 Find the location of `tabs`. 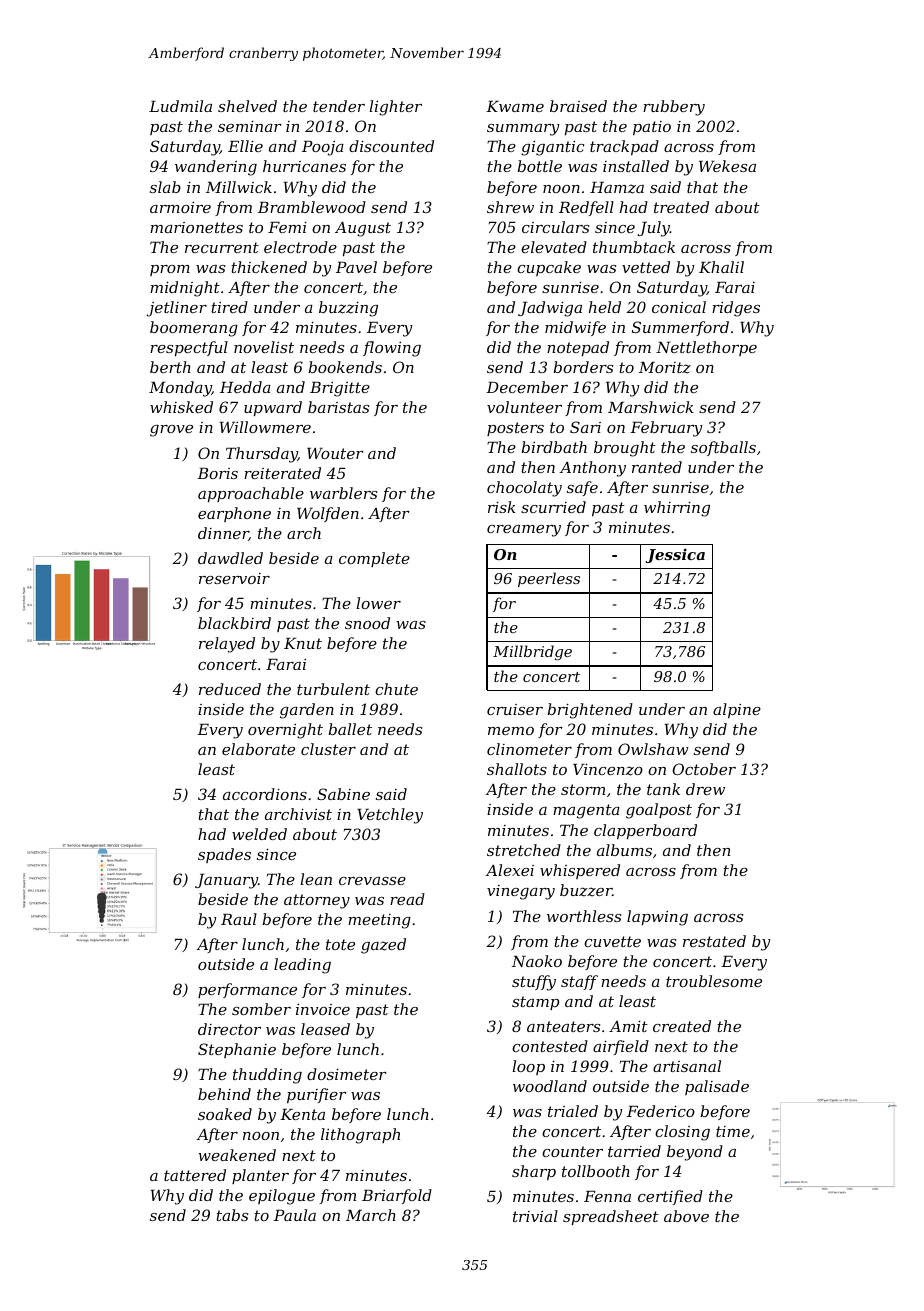

tabs is located at coordinates (232, 1215).
